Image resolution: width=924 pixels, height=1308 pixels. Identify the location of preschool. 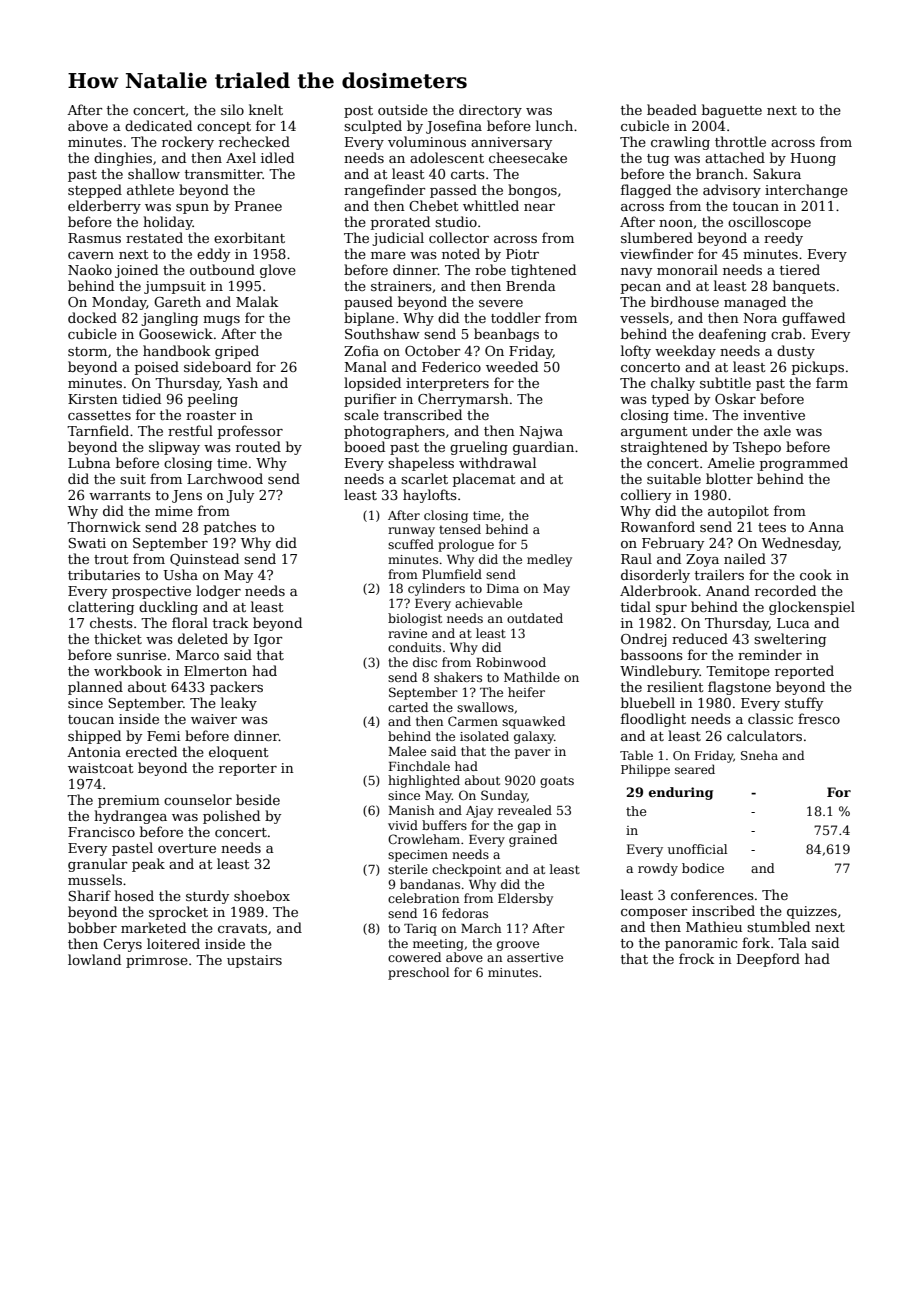
(418, 973).
